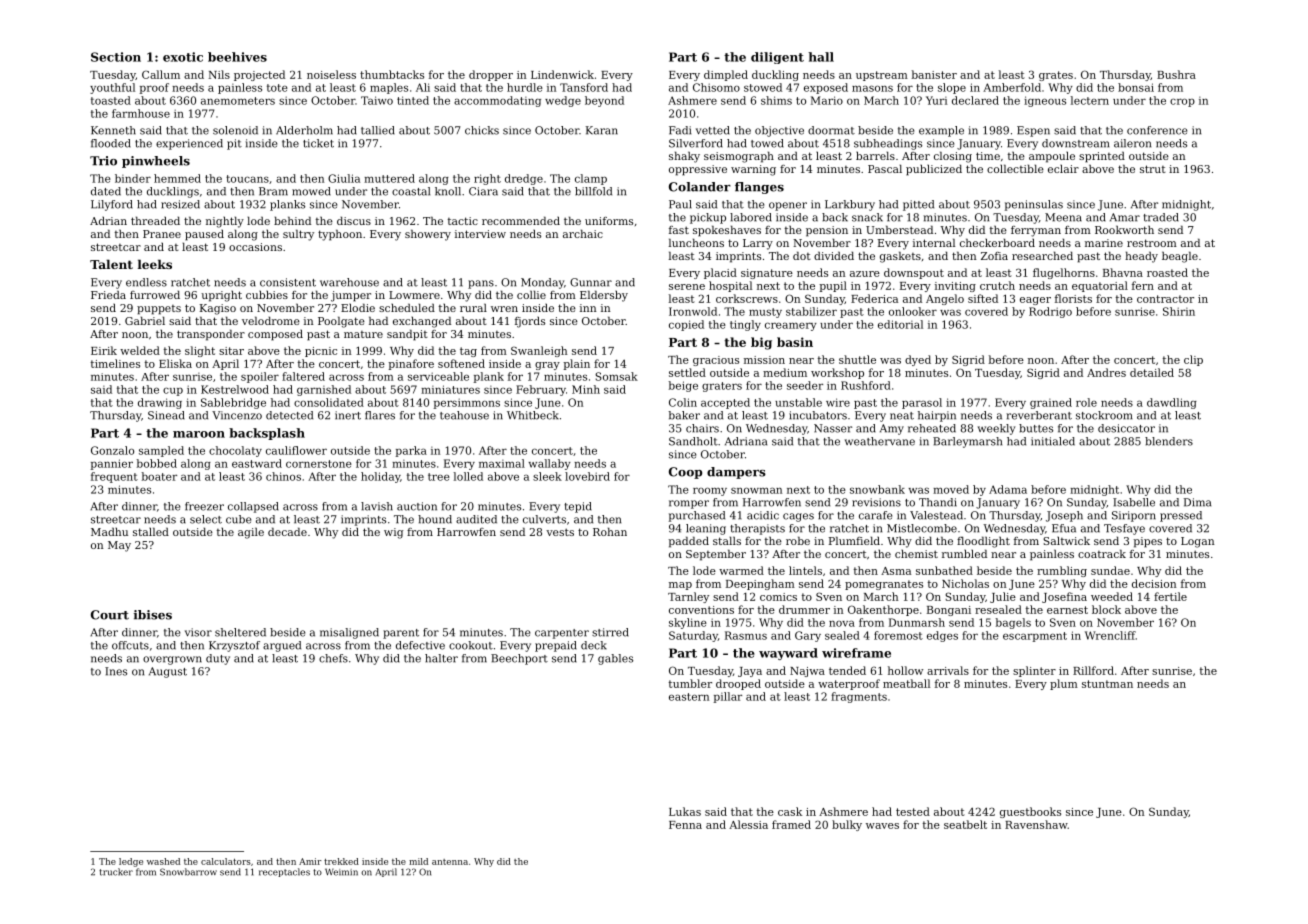 The image size is (1308, 924). I want to click on placid, so click(720, 273).
